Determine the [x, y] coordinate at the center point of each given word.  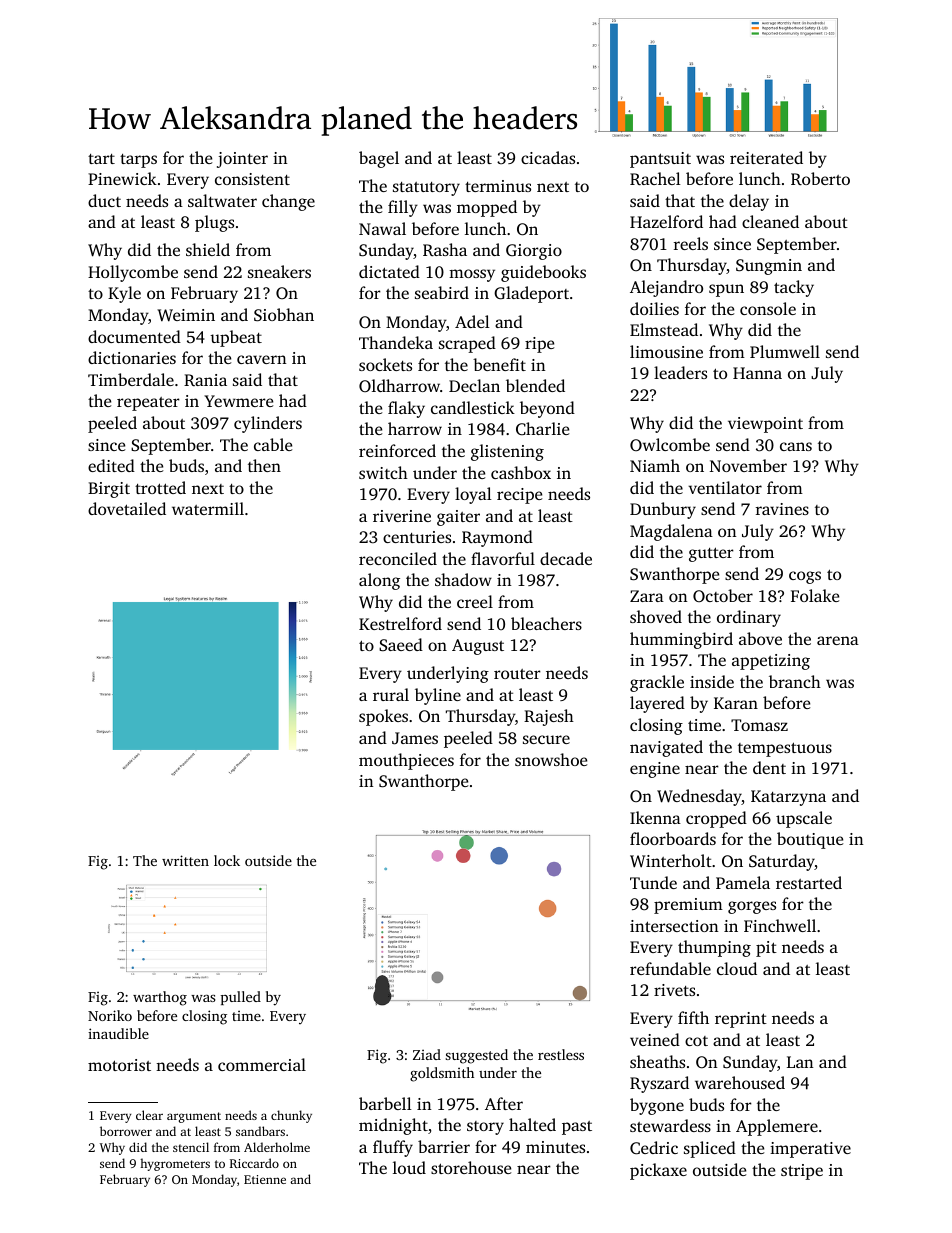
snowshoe [551, 759]
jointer [242, 160]
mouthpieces [406, 761]
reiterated [766, 157]
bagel [379, 159]
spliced [710, 1149]
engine [655, 770]
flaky [406, 409]
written [185, 860]
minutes [555, 1147]
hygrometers [175, 1164]
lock [227, 860]
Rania [205, 380]
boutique [810, 840]
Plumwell [785, 351]
